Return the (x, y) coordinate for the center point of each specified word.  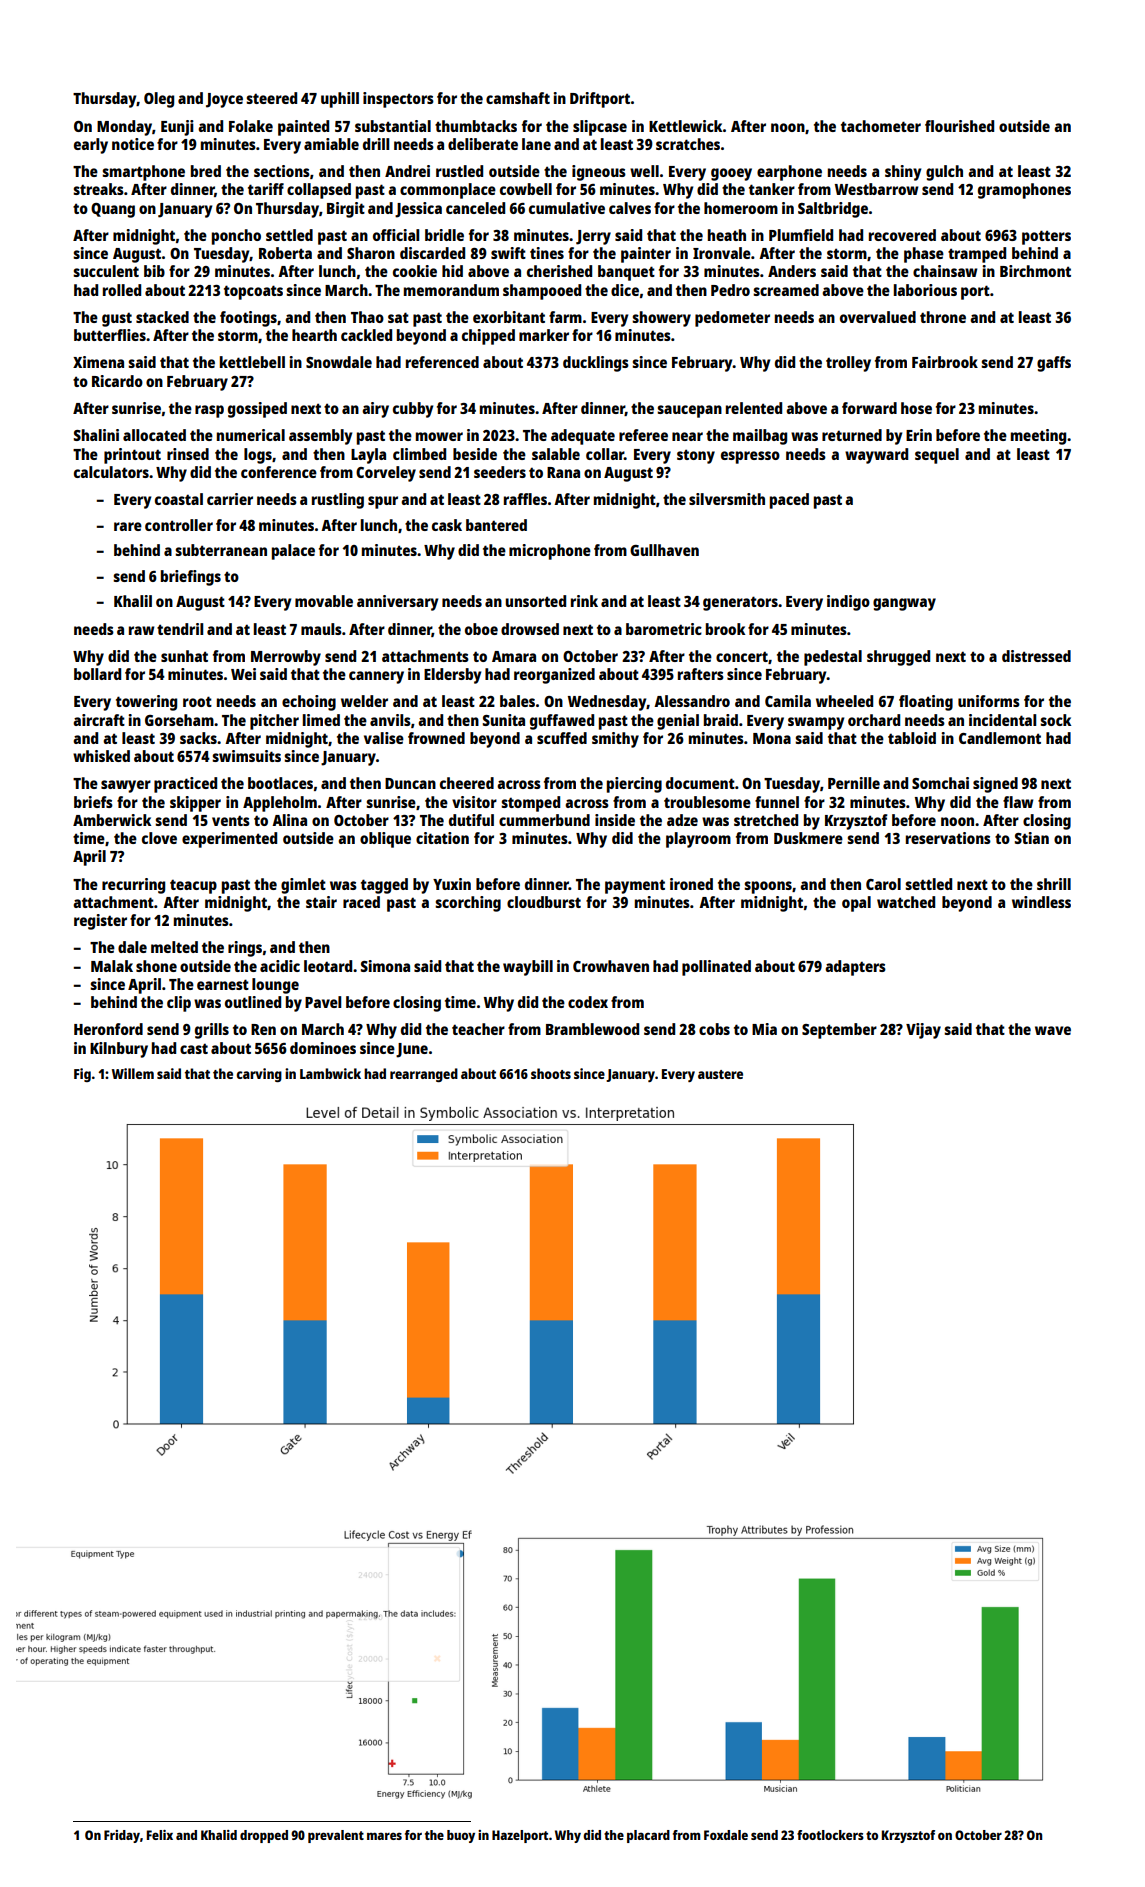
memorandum (451, 290)
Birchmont (1035, 271)
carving (259, 1075)
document (700, 783)
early (91, 146)
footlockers (830, 1835)
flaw (1018, 802)
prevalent (336, 1836)
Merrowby (286, 658)
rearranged (424, 1075)
